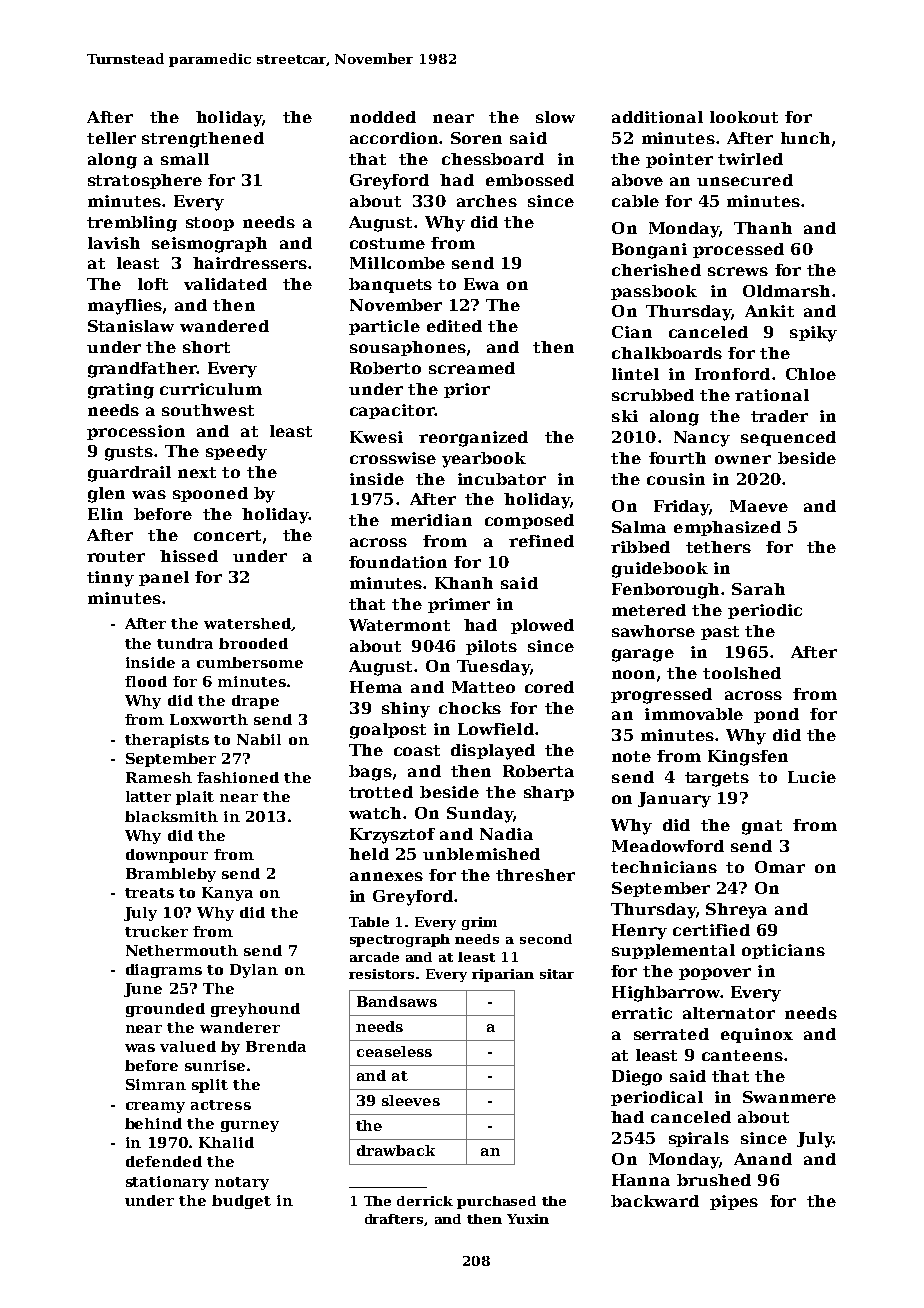  What do you see at coordinates (383, 117) in the image?
I see `nodded` at bounding box center [383, 117].
